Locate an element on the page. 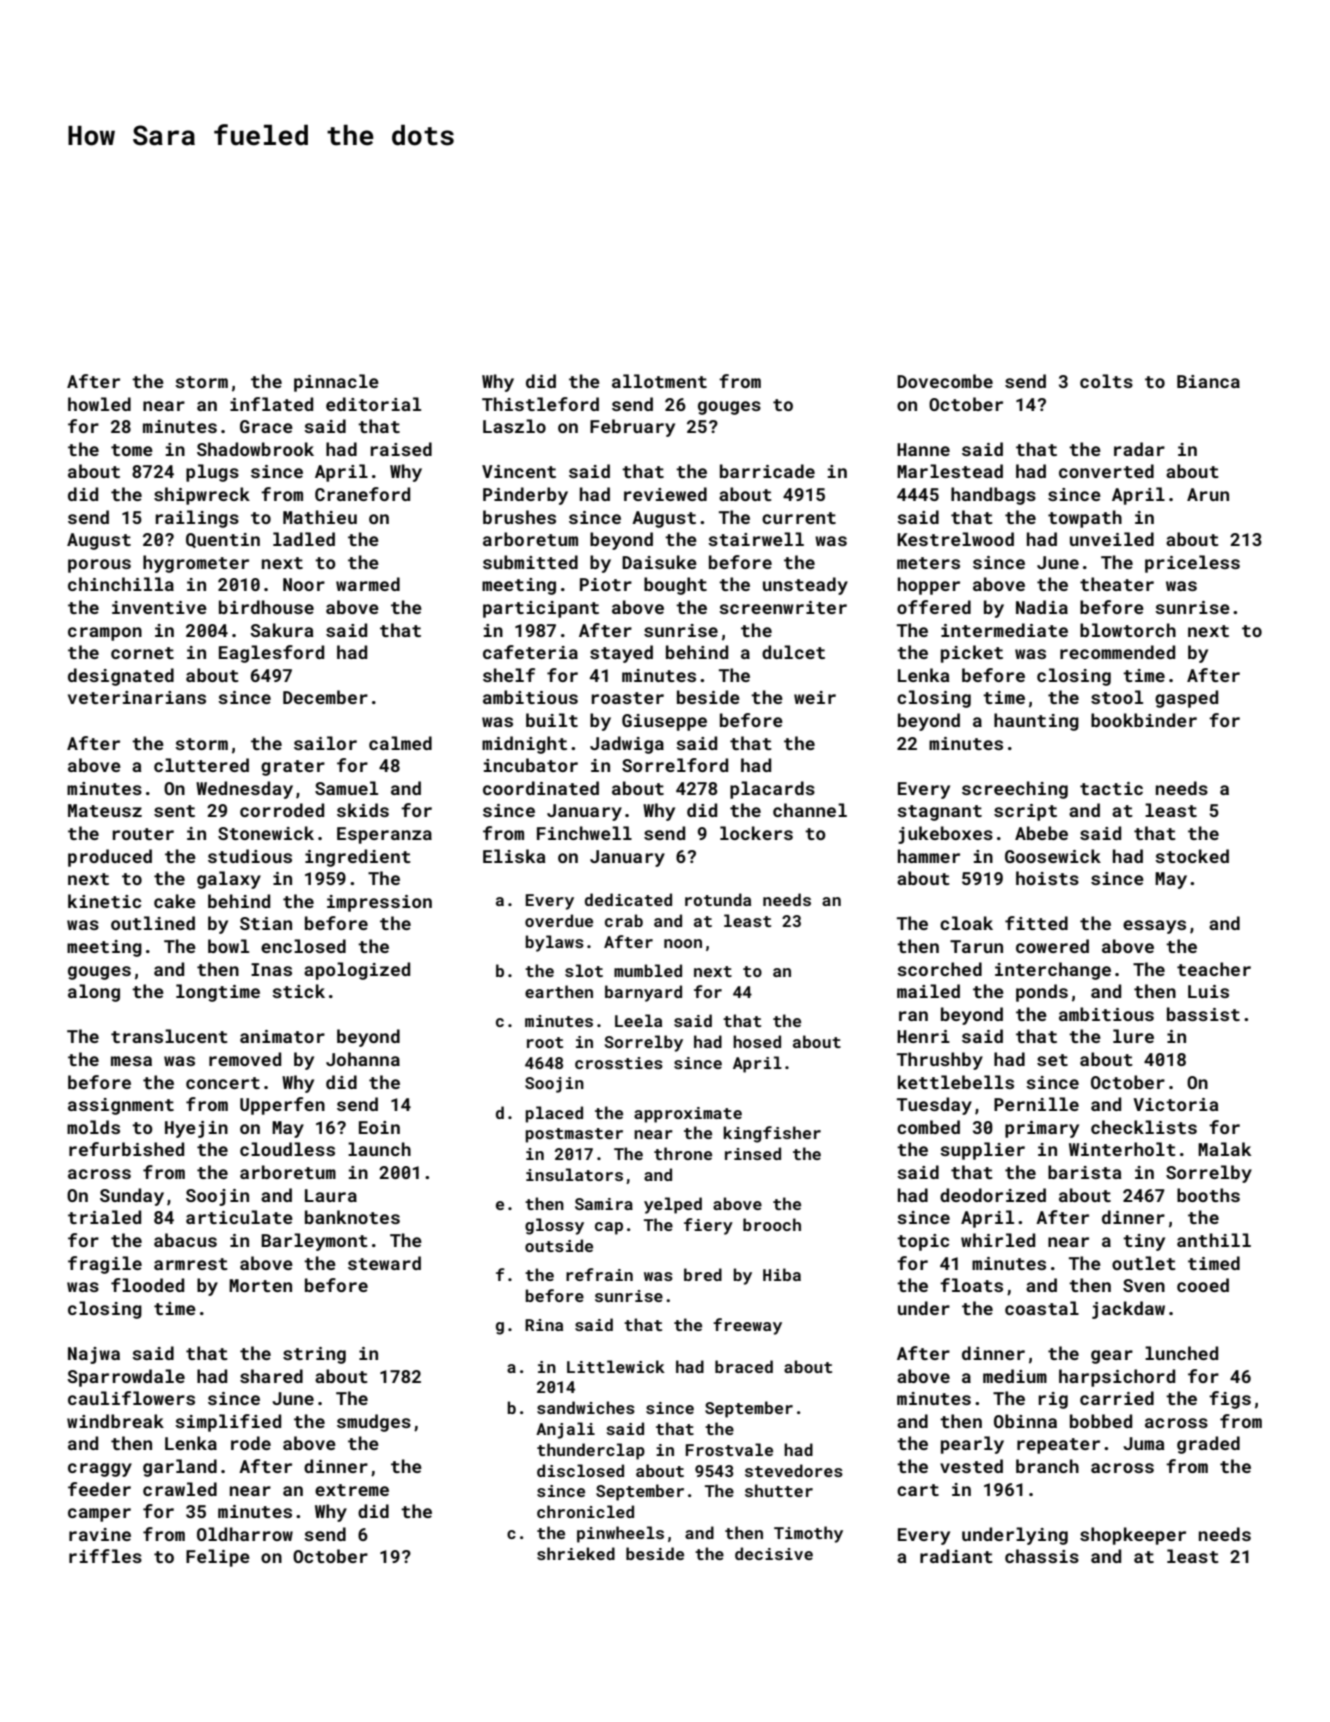 Image resolution: width=1330 pixels, height=1722 pixels. radar is located at coordinates (1139, 449).
